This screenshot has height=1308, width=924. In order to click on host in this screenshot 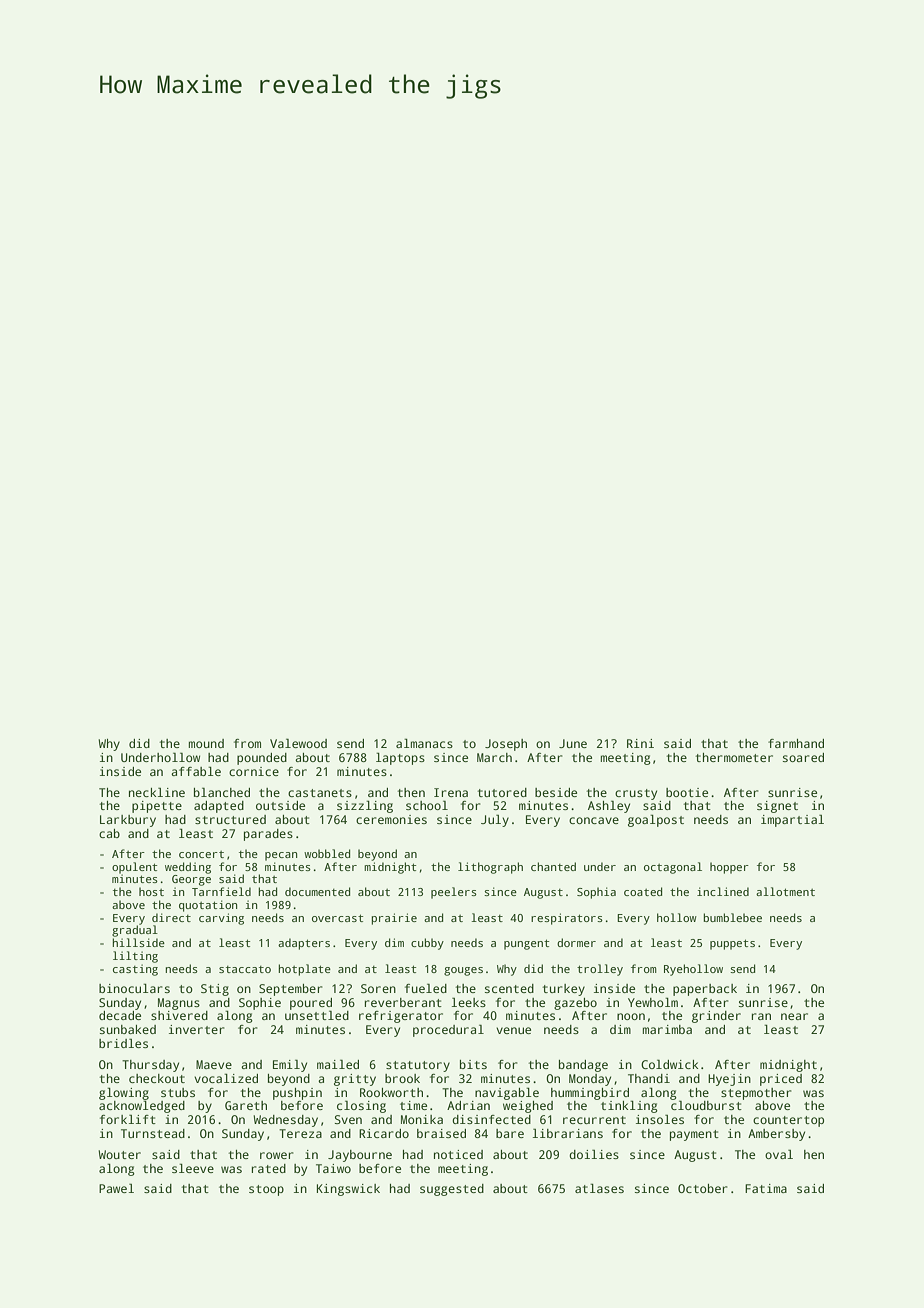, I will do `click(151, 891)`.
